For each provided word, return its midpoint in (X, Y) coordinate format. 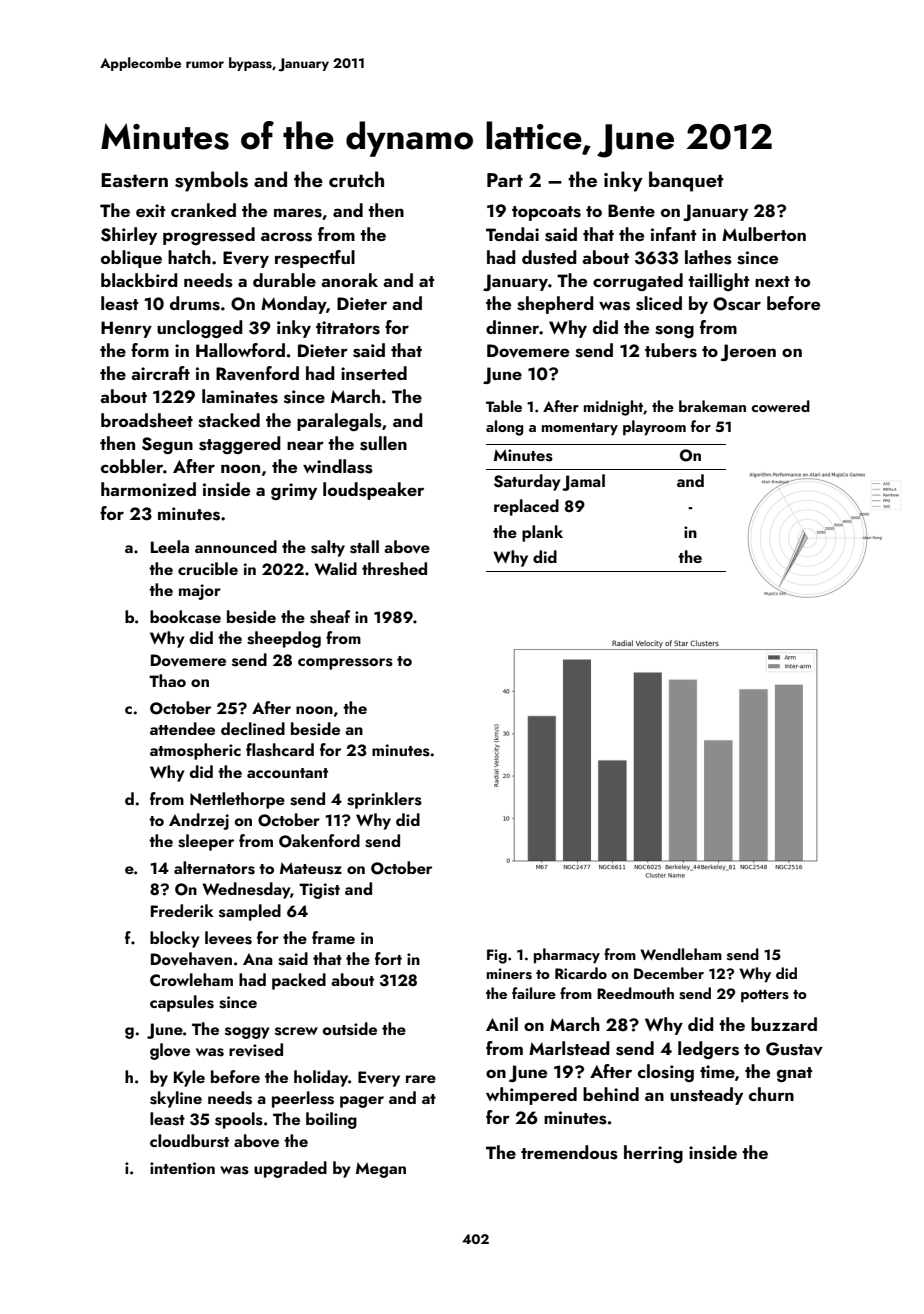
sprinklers (384, 800)
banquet (686, 181)
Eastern (134, 180)
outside (350, 1029)
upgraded (290, 1169)
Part (505, 180)
